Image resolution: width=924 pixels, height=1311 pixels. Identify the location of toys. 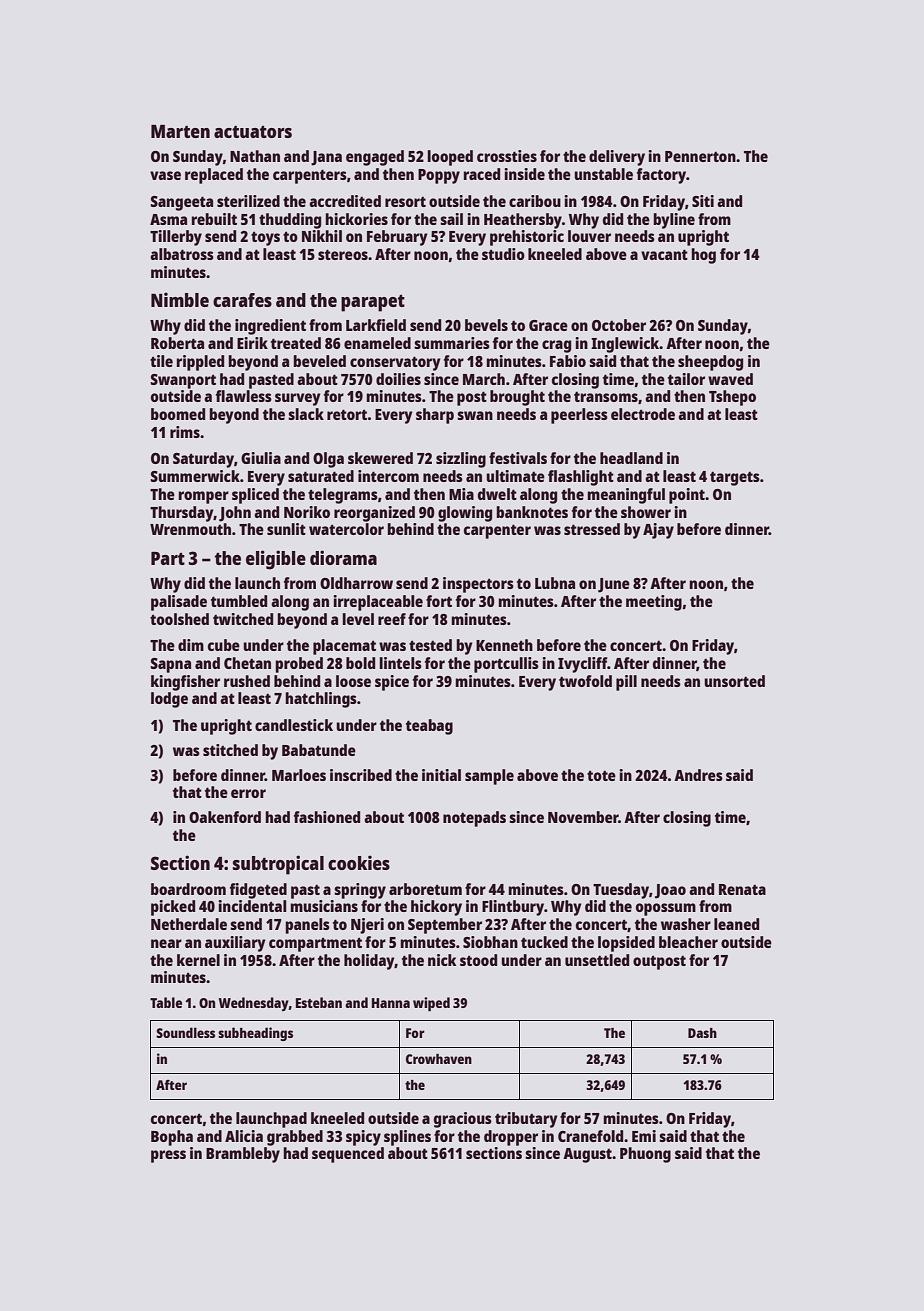
(265, 239).
